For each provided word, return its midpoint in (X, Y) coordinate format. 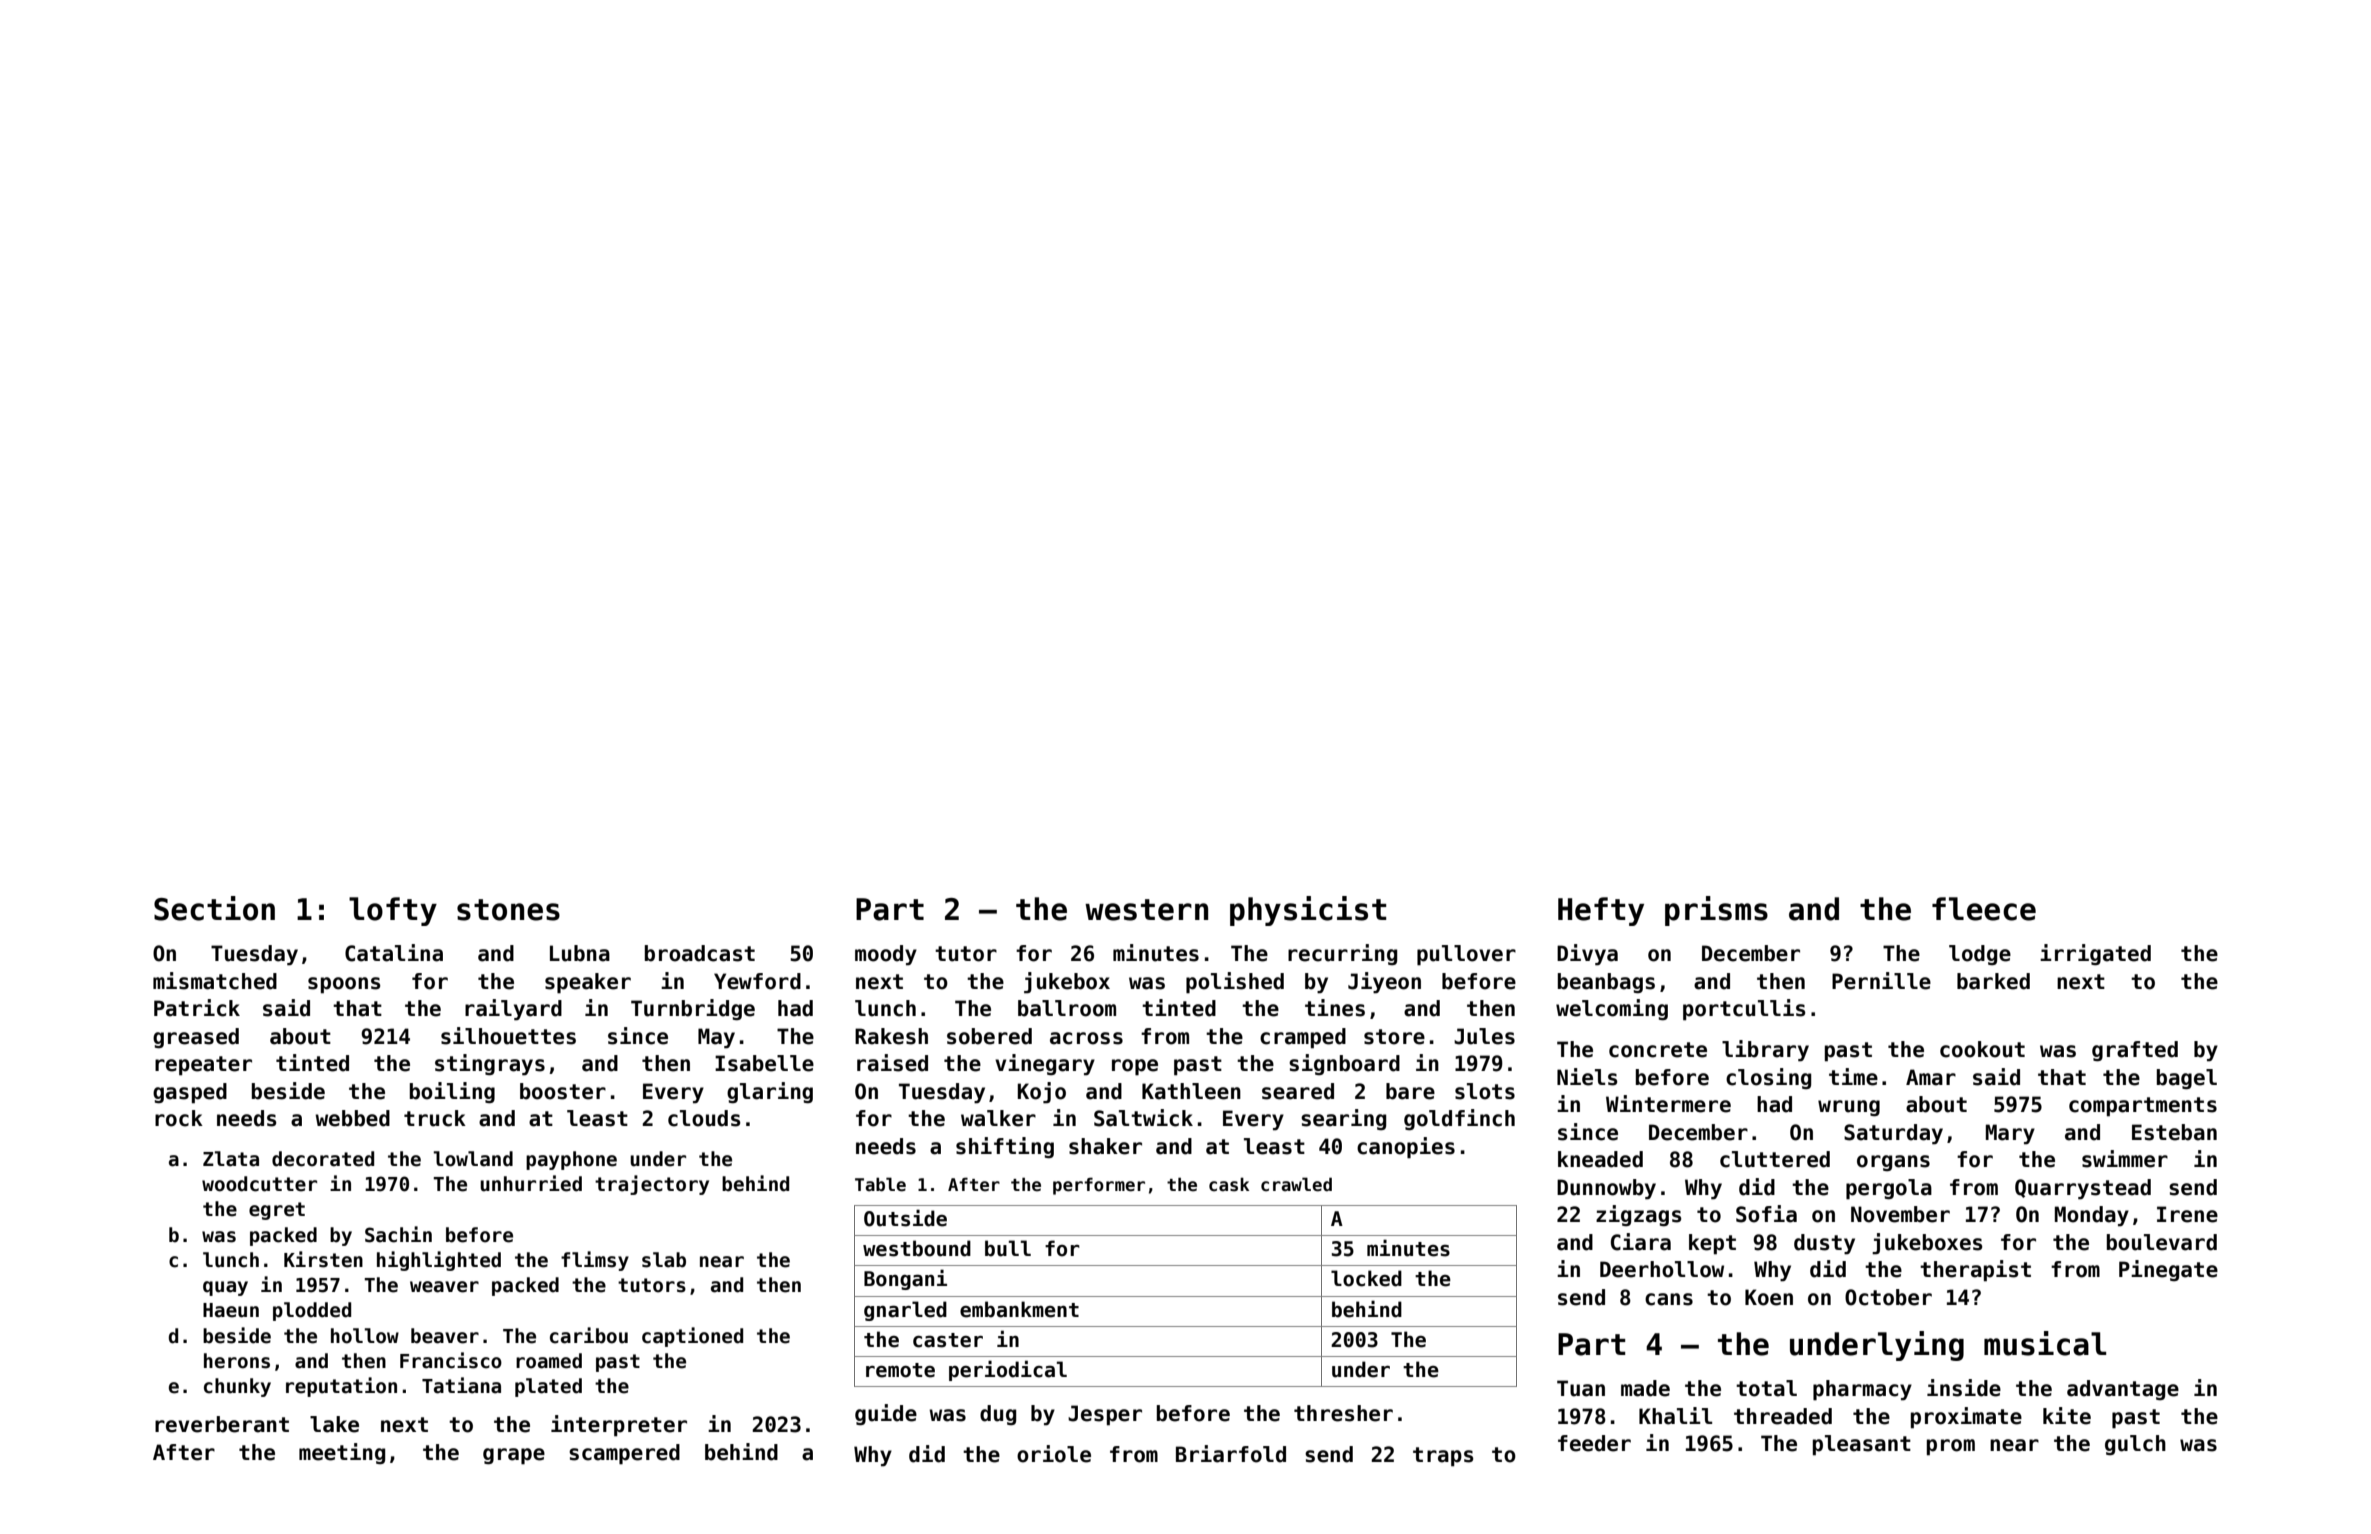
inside (1964, 1388)
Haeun (231, 1310)
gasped (190, 1093)
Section (214, 908)
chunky (237, 1387)
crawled (1296, 1184)
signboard (1344, 1064)
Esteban (2174, 1132)
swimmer (2125, 1159)
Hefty (1601, 911)
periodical (1008, 1370)
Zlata (231, 1159)
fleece (1984, 909)
